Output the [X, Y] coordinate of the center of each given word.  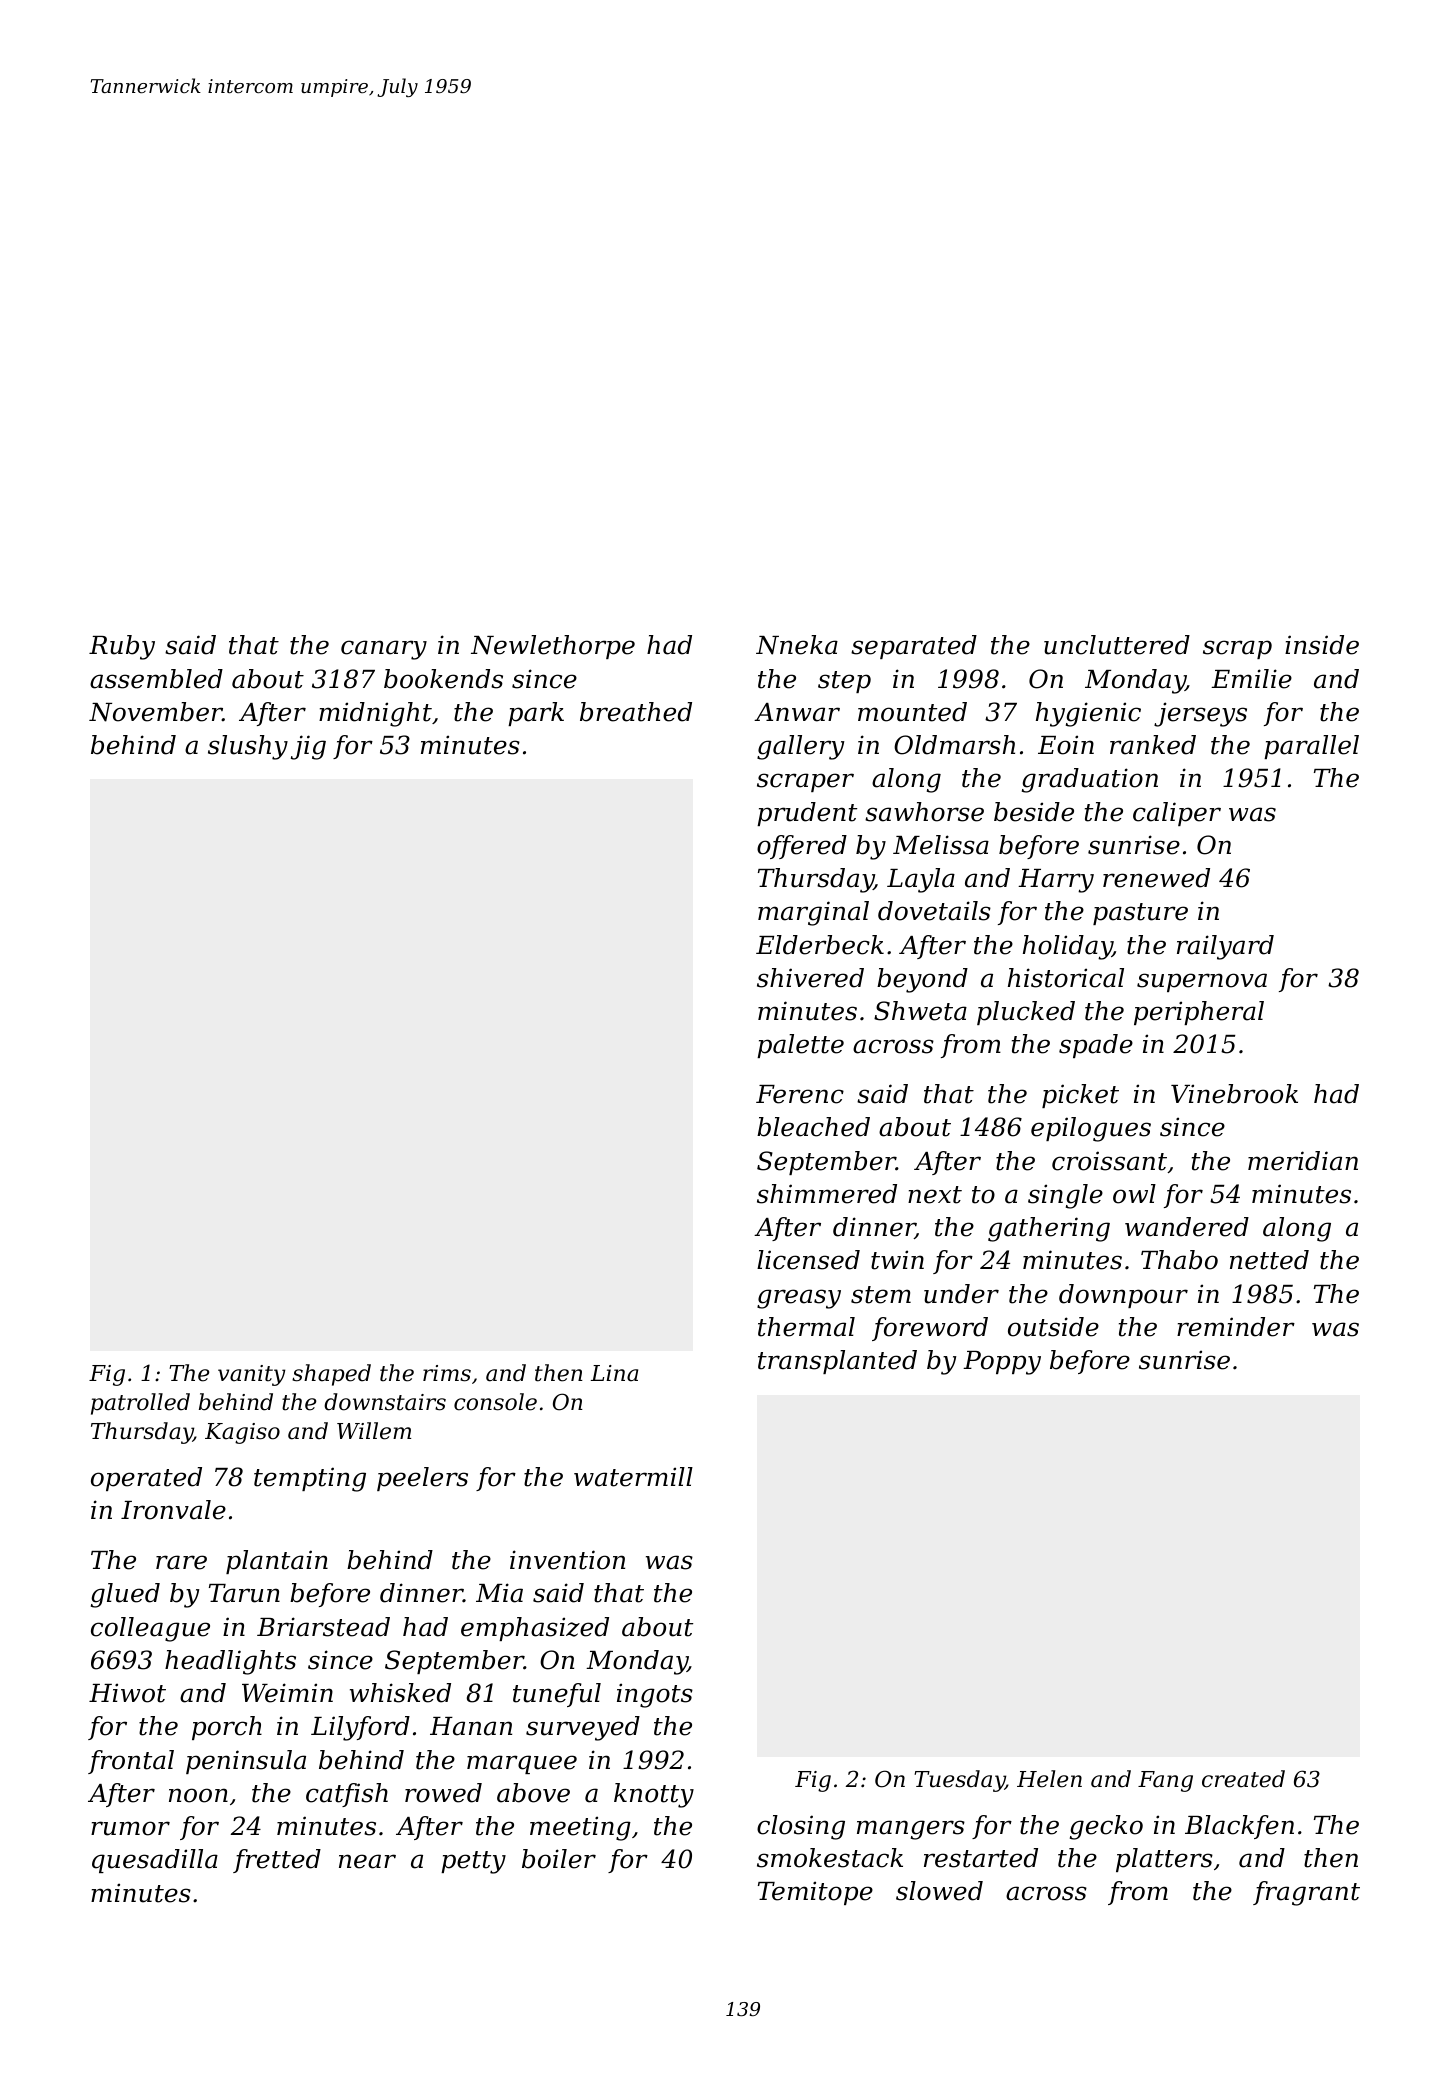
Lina [614, 1373]
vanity [251, 1375]
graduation [1090, 780]
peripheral [1199, 1013]
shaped [331, 1375]
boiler [559, 1859]
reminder [1236, 1327]
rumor [130, 1828]
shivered [810, 978]
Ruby [122, 647]
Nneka [797, 645]
